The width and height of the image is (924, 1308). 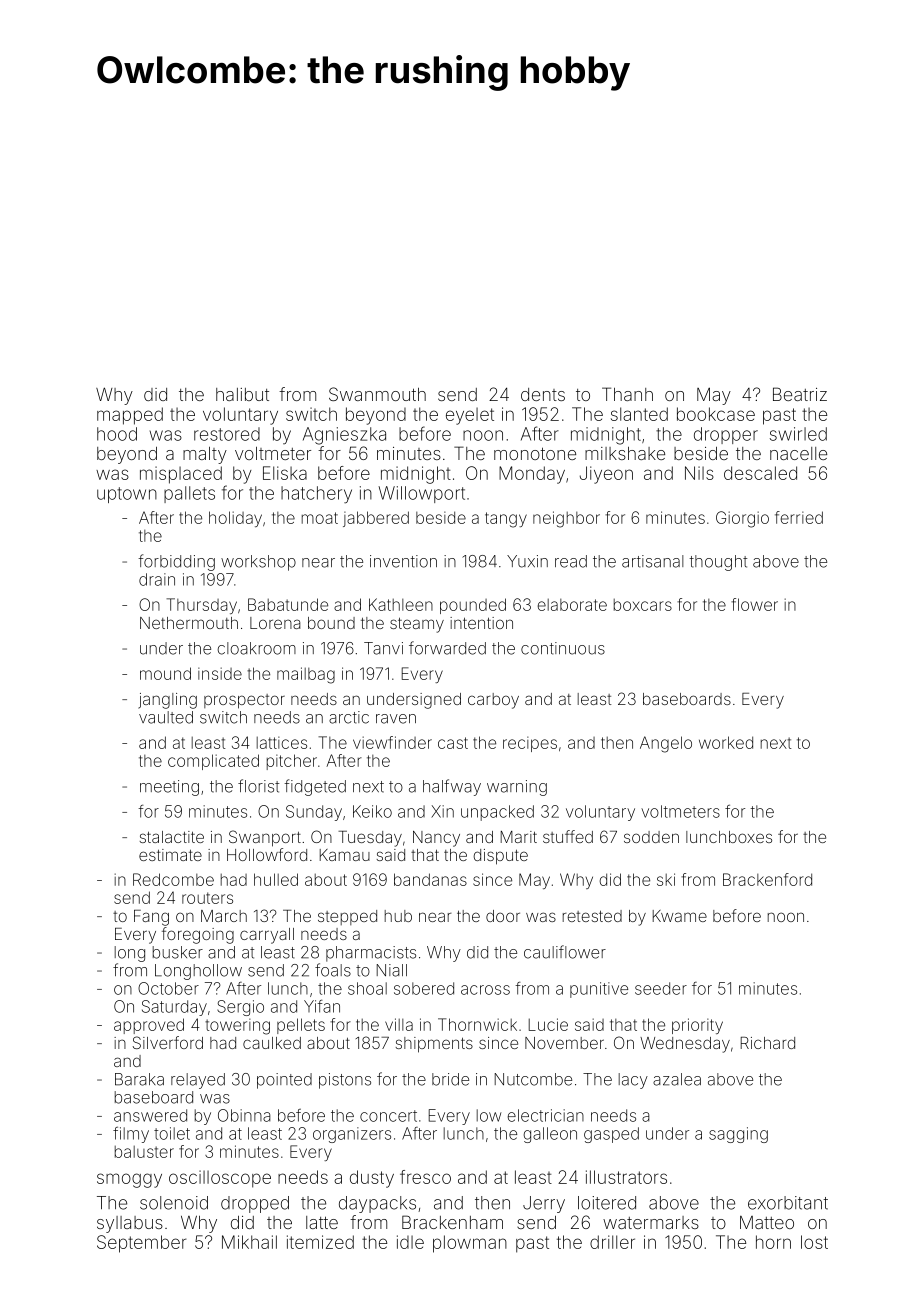 I want to click on bandanas, so click(x=430, y=879).
